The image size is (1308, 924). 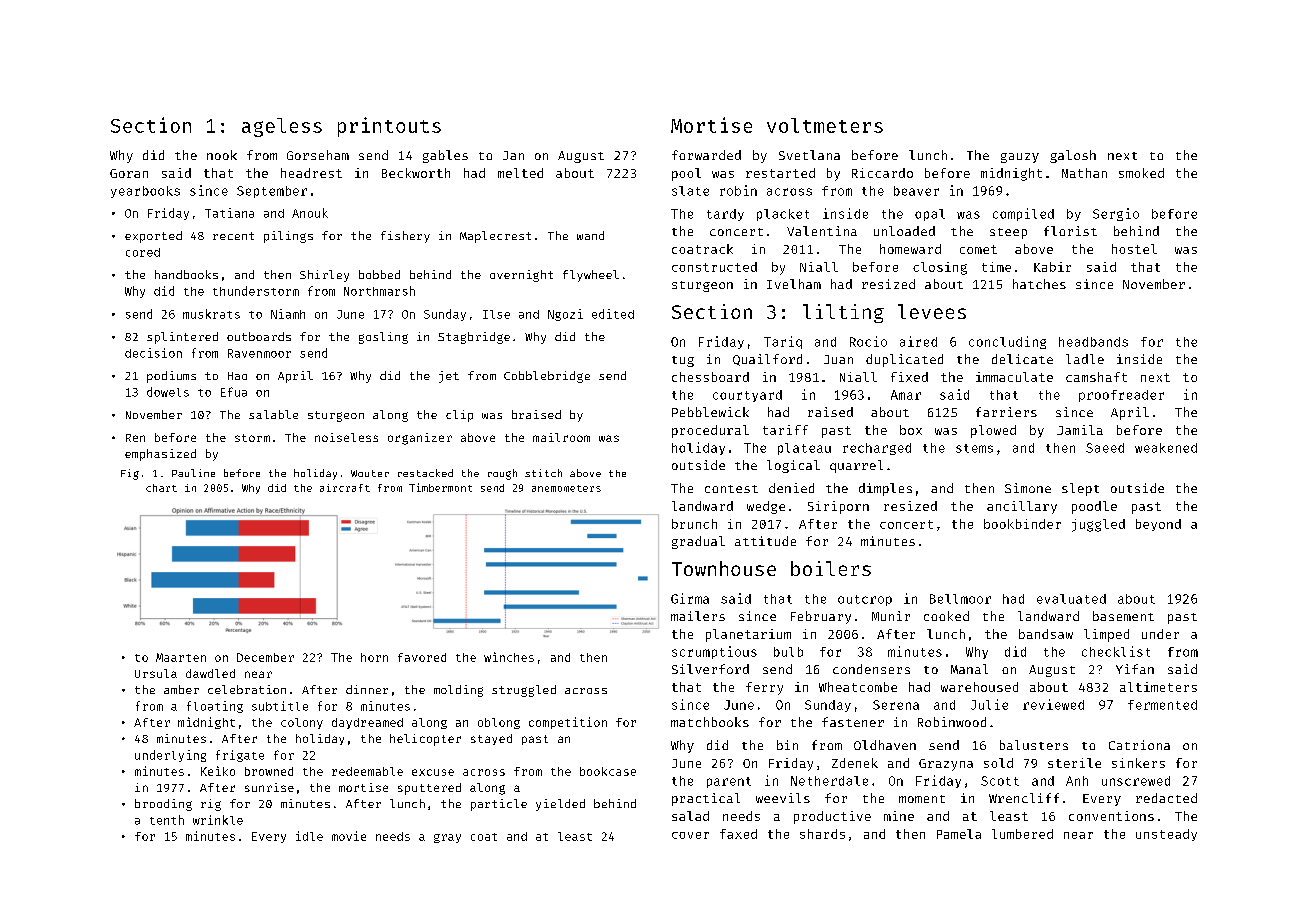 I want to click on Timbermont, so click(x=440, y=487).
